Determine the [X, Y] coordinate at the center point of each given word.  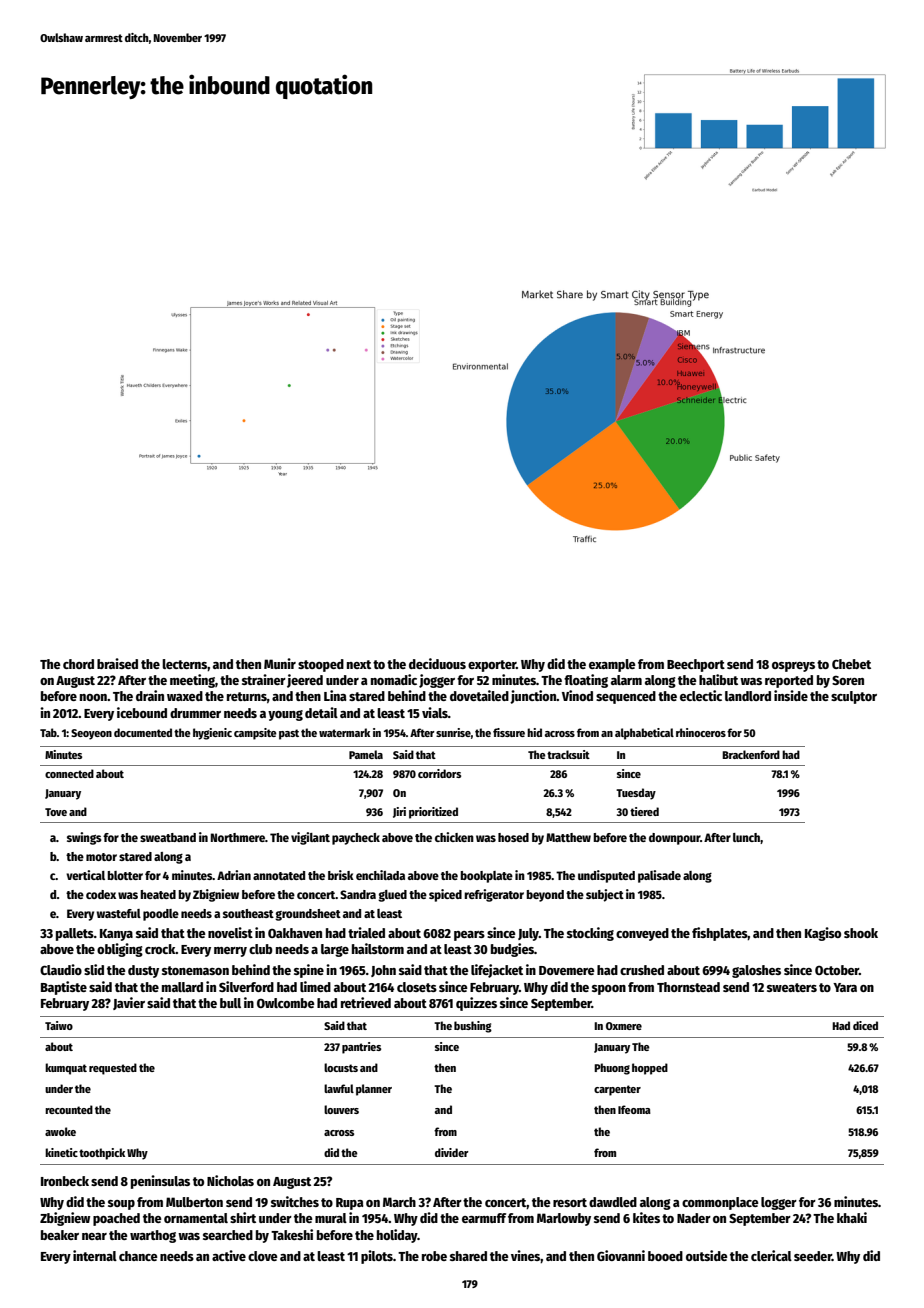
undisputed [606, 876]
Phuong [612, 1069]
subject [605, 895]
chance [138, 1256]
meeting [192, 681]
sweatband [168, 837]
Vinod [577, 695]
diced [865, 1025]
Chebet [851, 664]
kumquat [66, 1069]
